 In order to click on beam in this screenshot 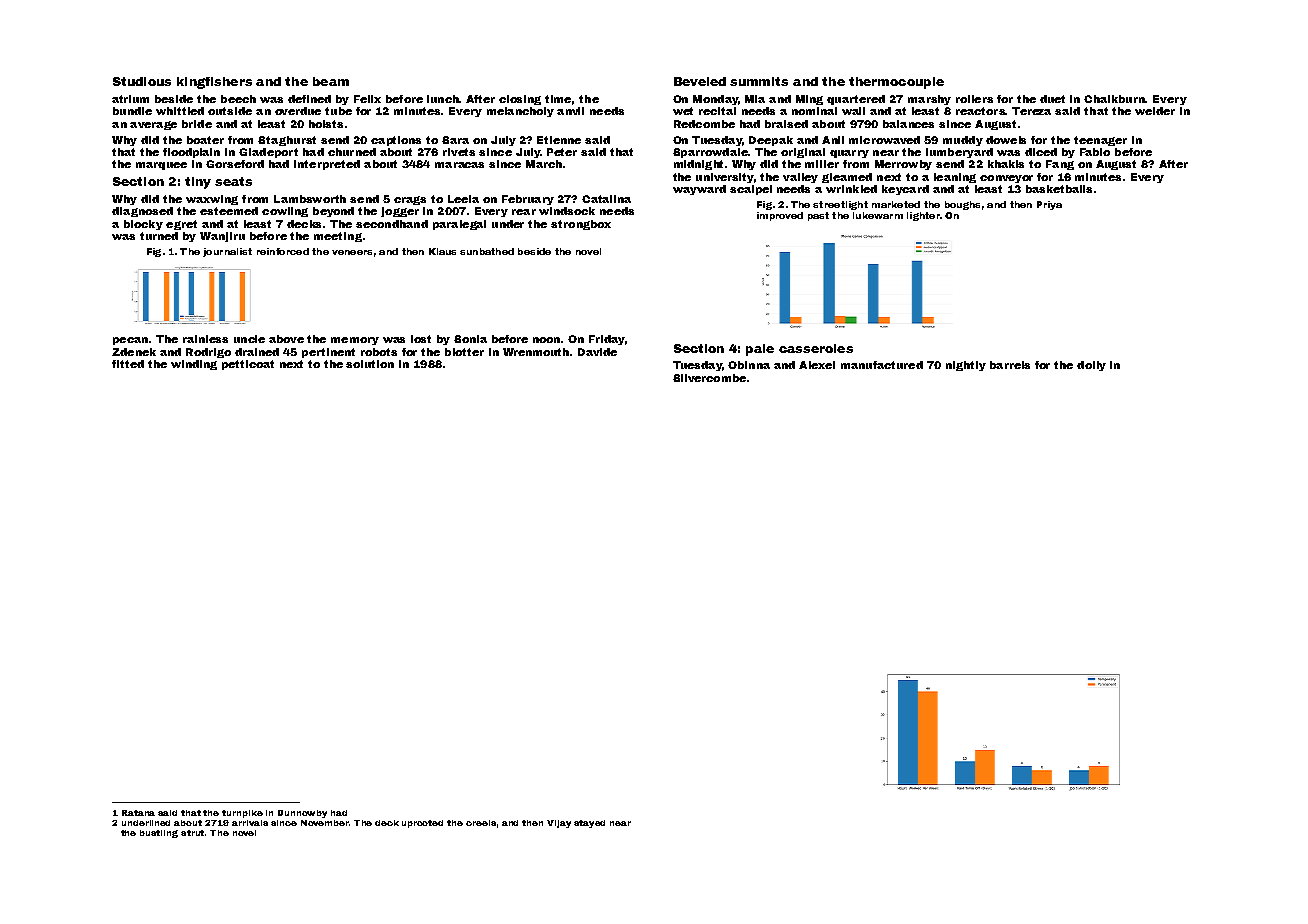, I will do `click(331, 81)`.
